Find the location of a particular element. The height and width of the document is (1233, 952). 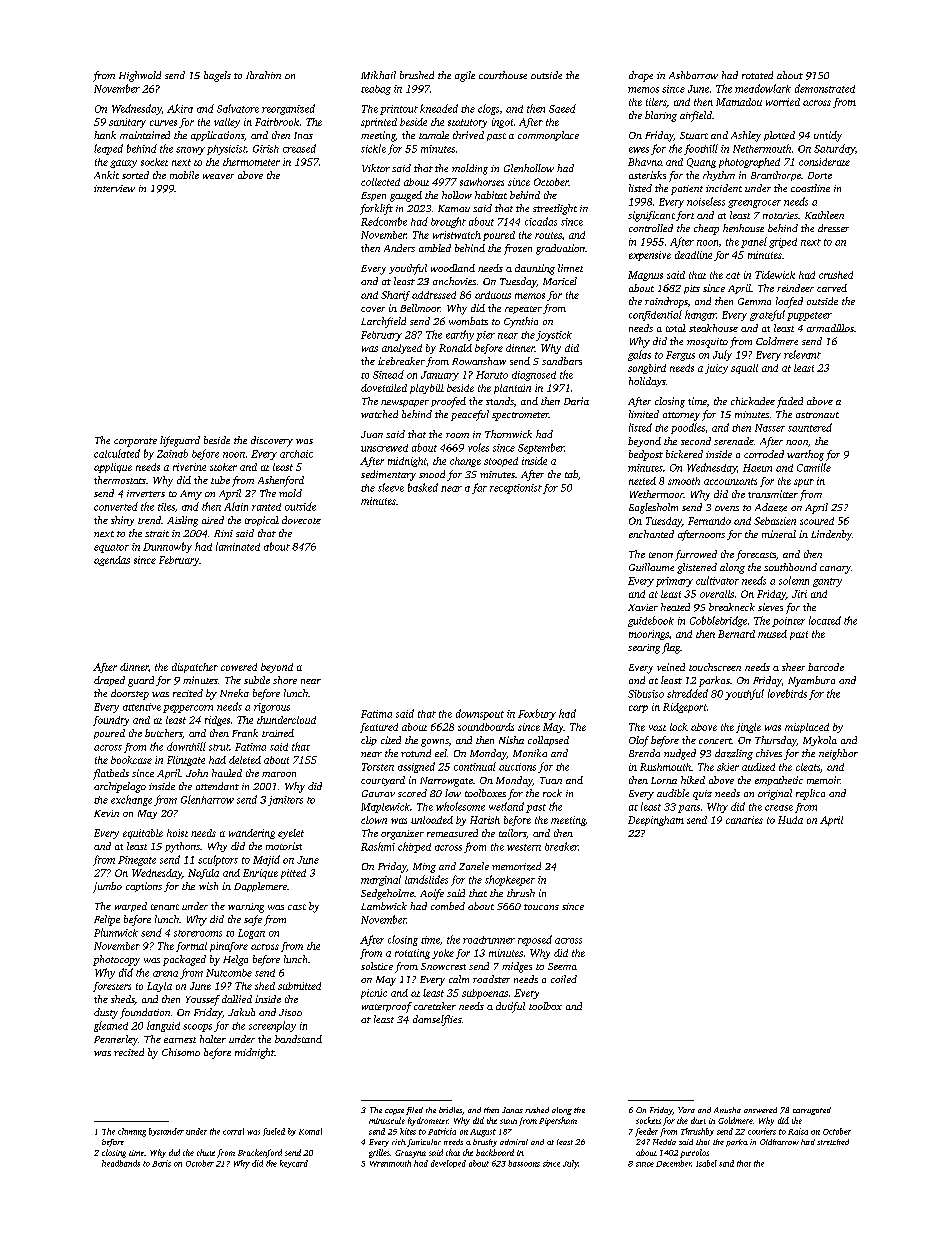

bedpost is located at coordinates (646, 455).
